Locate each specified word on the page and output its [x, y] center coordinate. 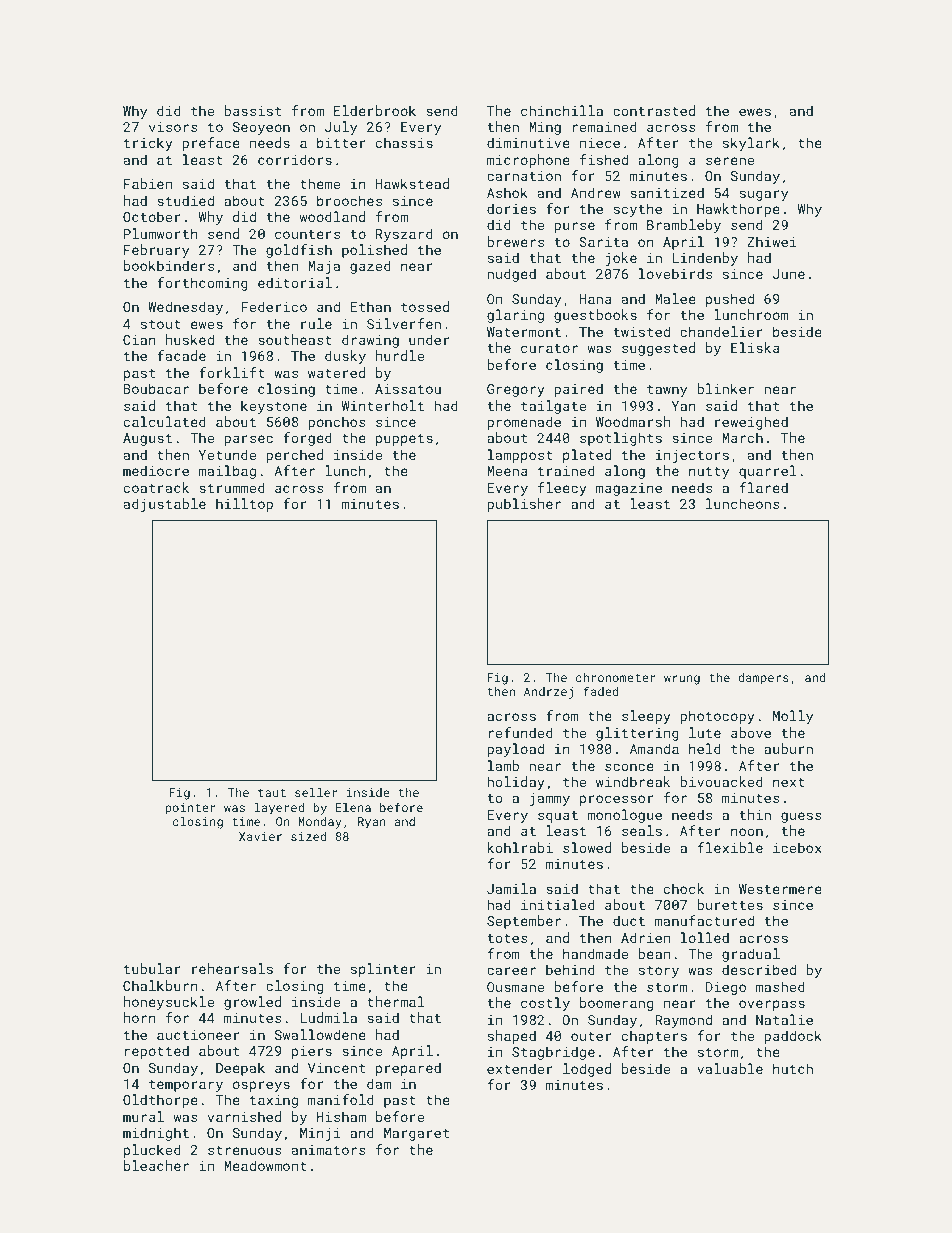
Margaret [416, 1134]
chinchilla [562, 110]
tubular [152, 968]
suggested [658, 349]
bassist [252, 110]
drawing [370, 341]
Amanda [654, 748]
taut [272, 793]
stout [161, 324]
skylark [751, 144]
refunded [520, 732]
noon [747, 832]
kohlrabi [520, 847]
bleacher [156, 1165]
